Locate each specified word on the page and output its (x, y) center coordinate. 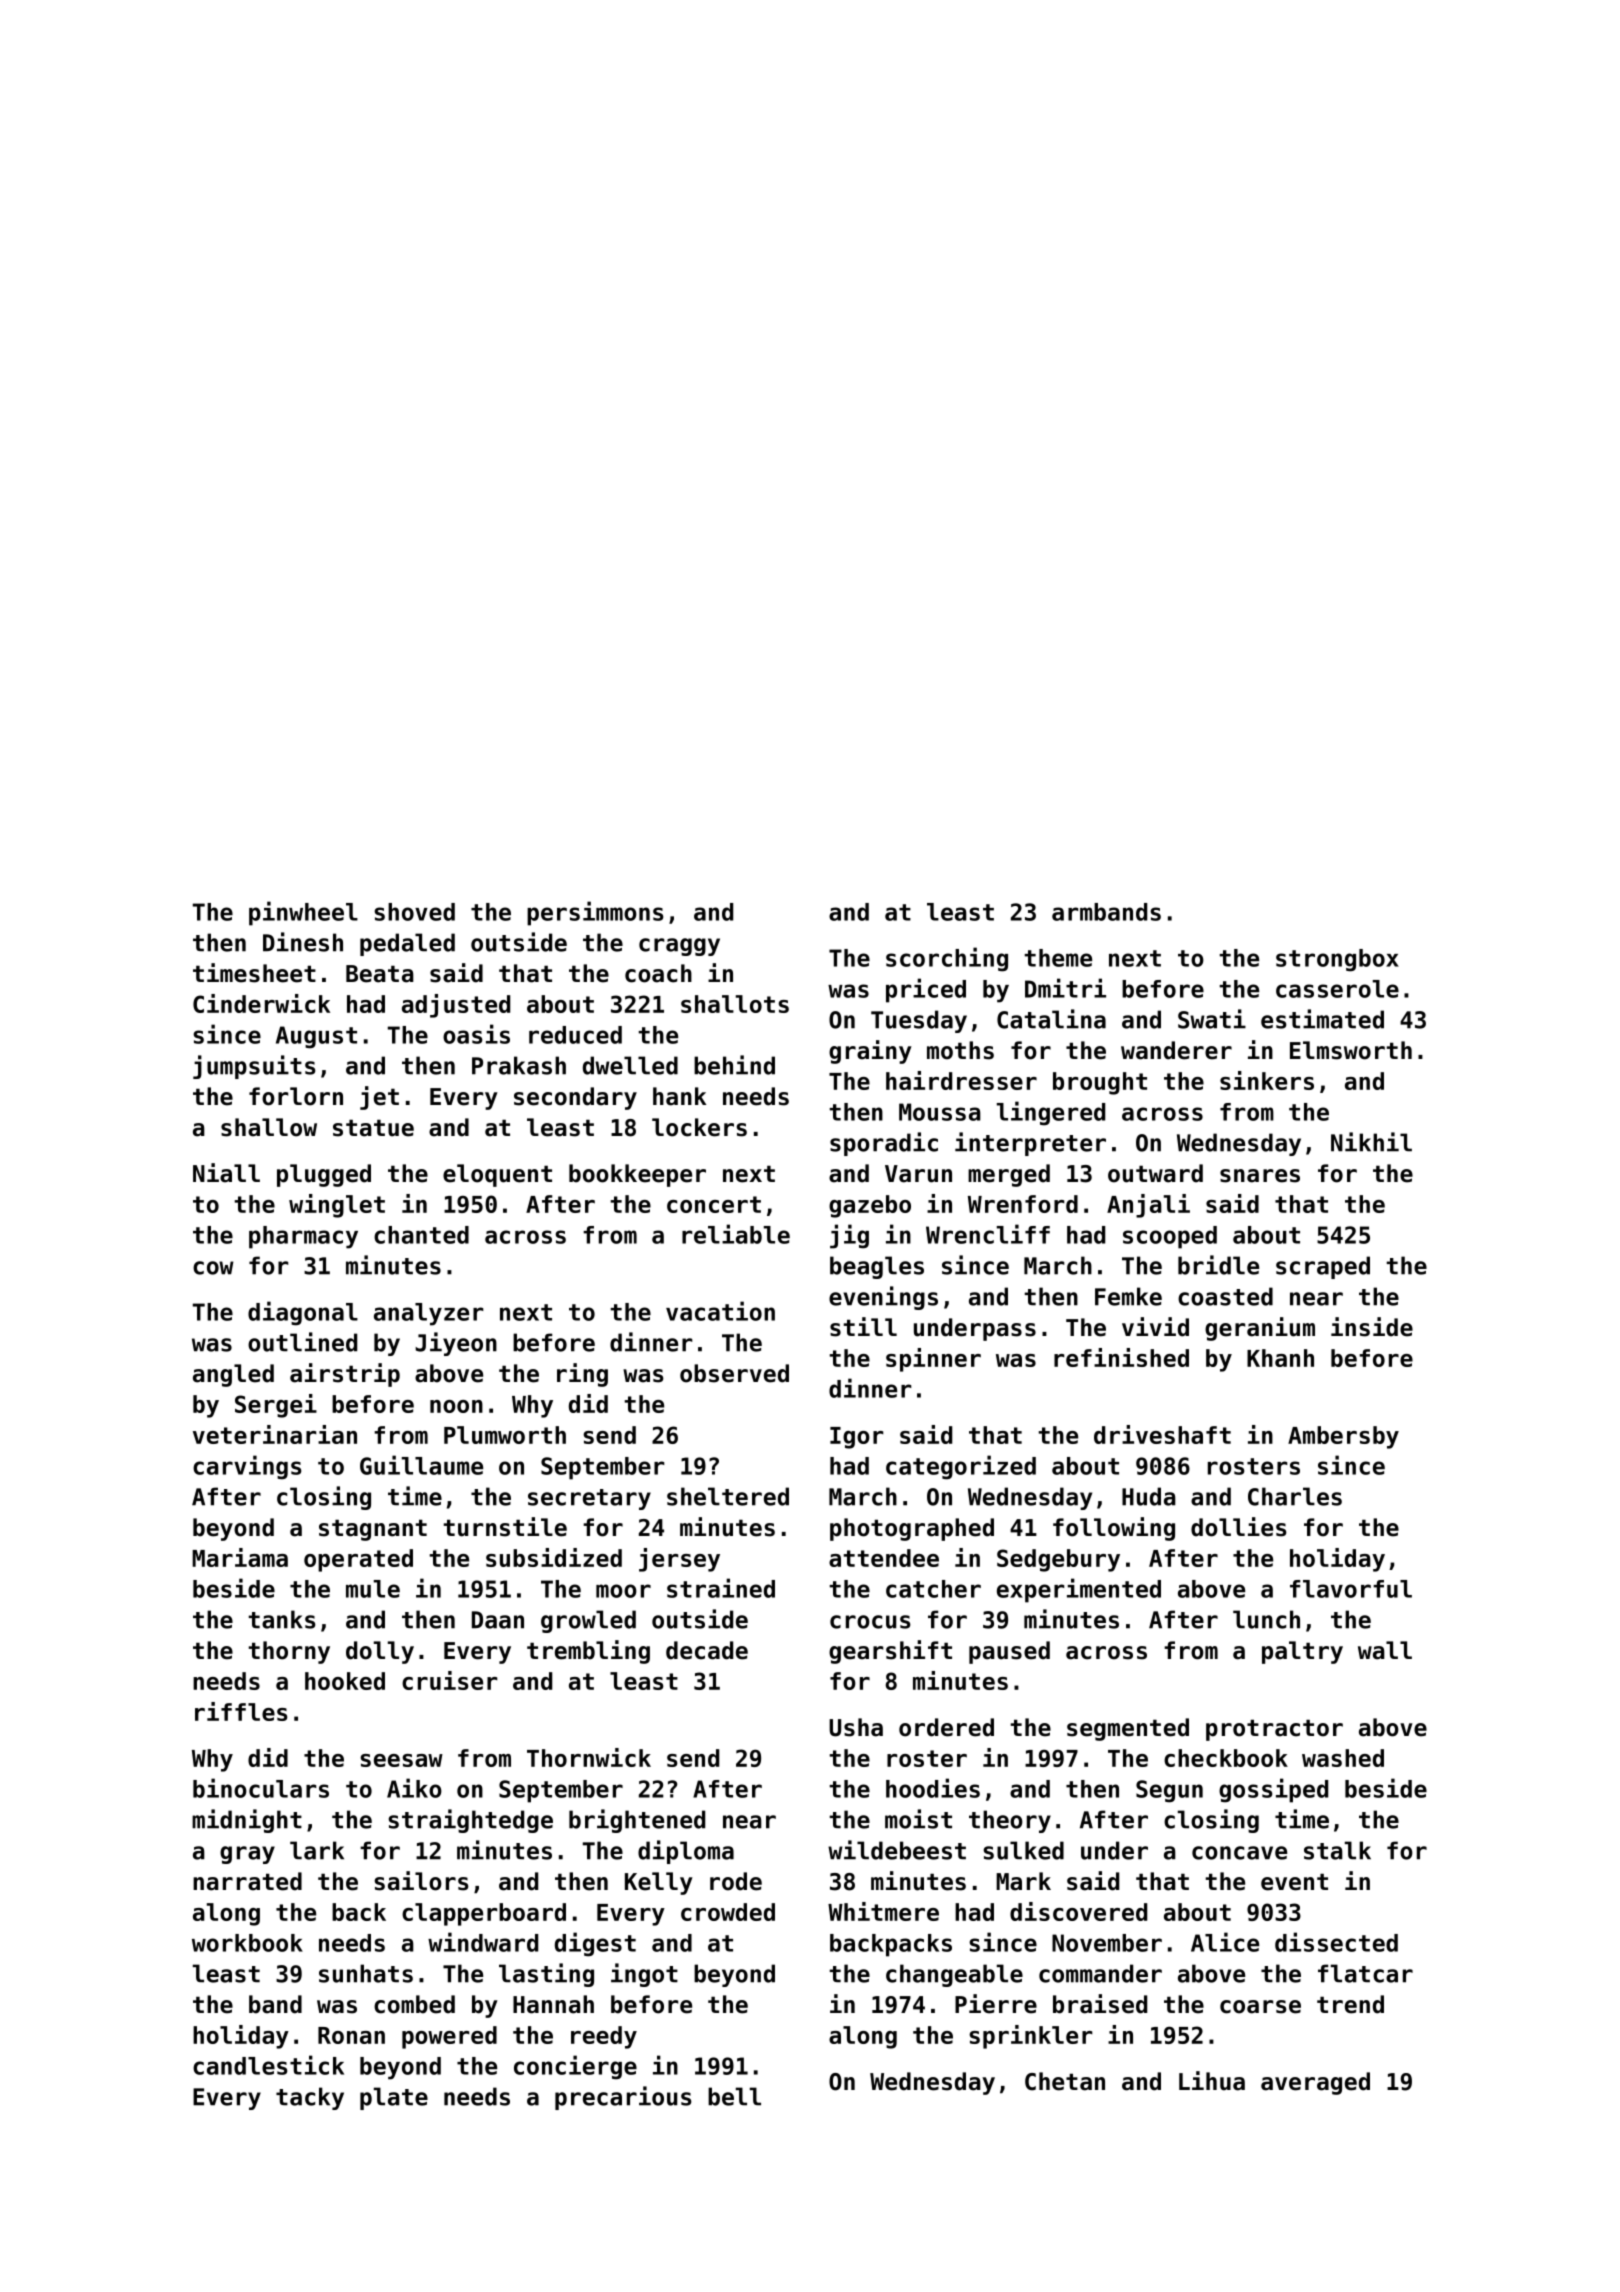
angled (233, 1375)
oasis (476, 1034)
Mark (1023, 1881)
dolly (380, 1652)
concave (1239, 1853)
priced (926, 990)
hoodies (933, 1788)
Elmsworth (1351, 1050)
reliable (736, 1234)
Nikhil (1371, 1142)
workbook (247, 1943)
